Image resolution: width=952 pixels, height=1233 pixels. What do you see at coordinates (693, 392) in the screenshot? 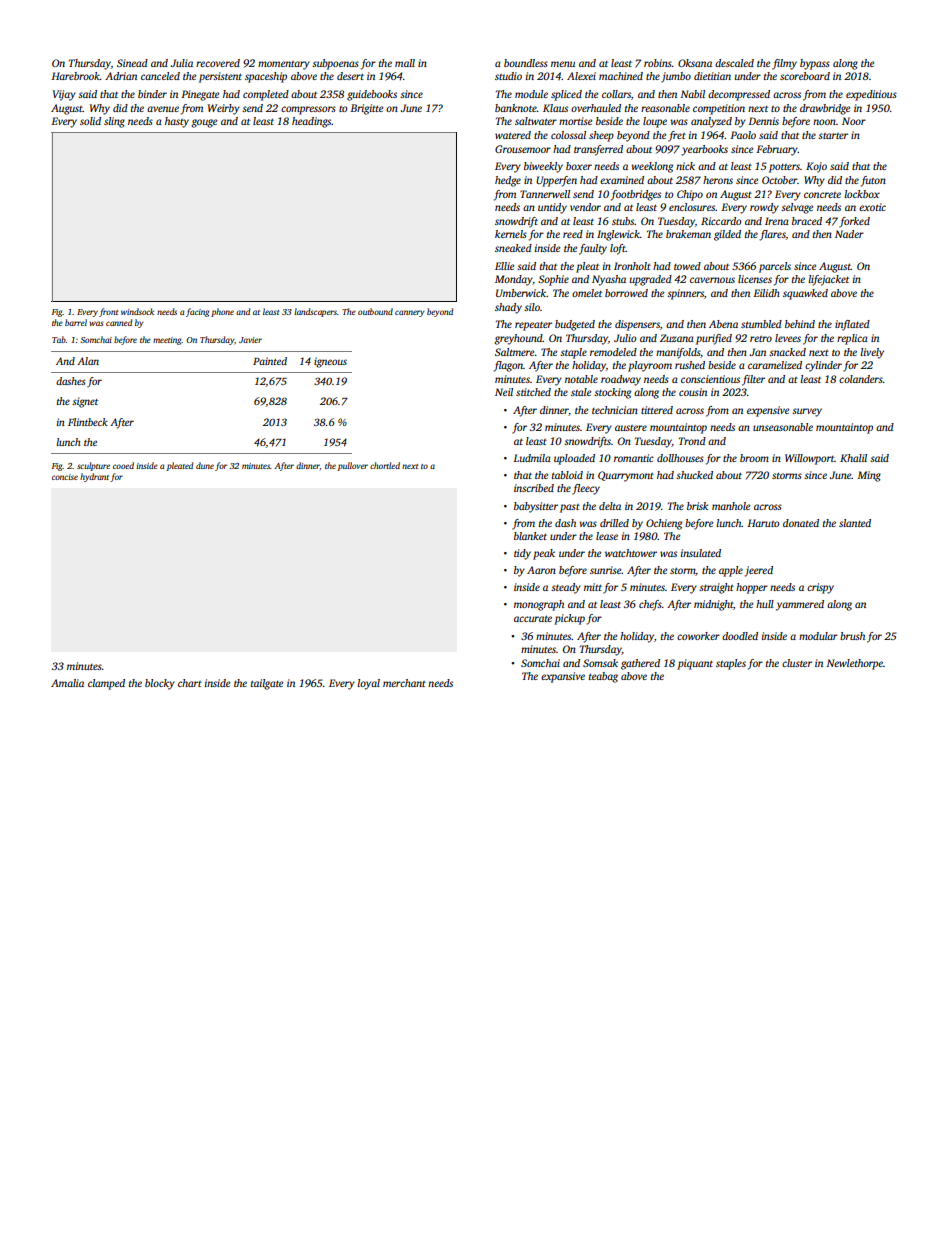
I see `cousin` at bounding box center [693, 392].
